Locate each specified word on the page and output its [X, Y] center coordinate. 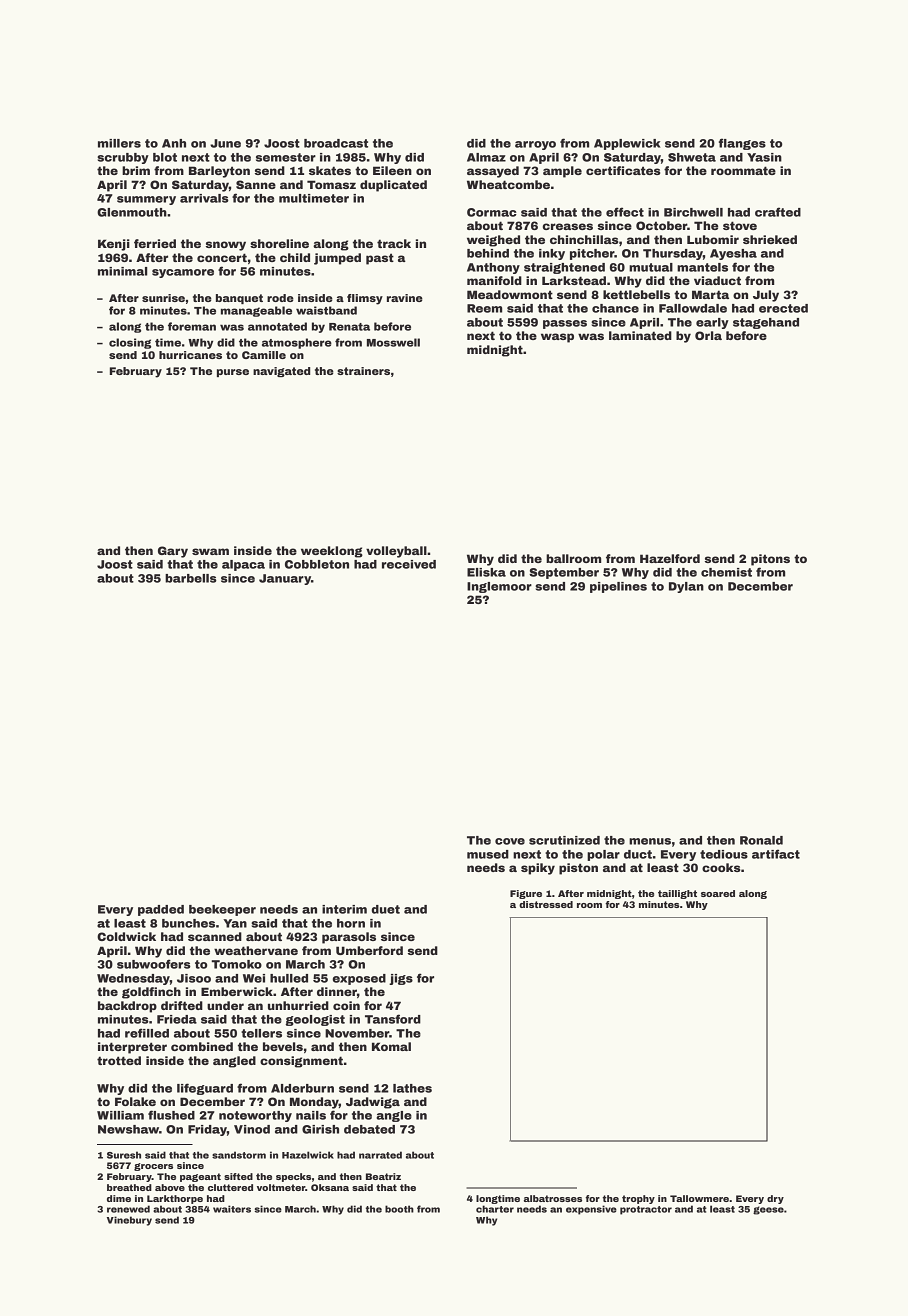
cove [510, 841]
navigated [281, 372]
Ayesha [733, 254]
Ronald [761, 840]
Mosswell [393, 342]
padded [161, 910]
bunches [188, 923]
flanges [742, 144]
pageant [200, 1177]
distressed [546, 904]
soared [718, 893]
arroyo [535, 145]
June [225, 143]
